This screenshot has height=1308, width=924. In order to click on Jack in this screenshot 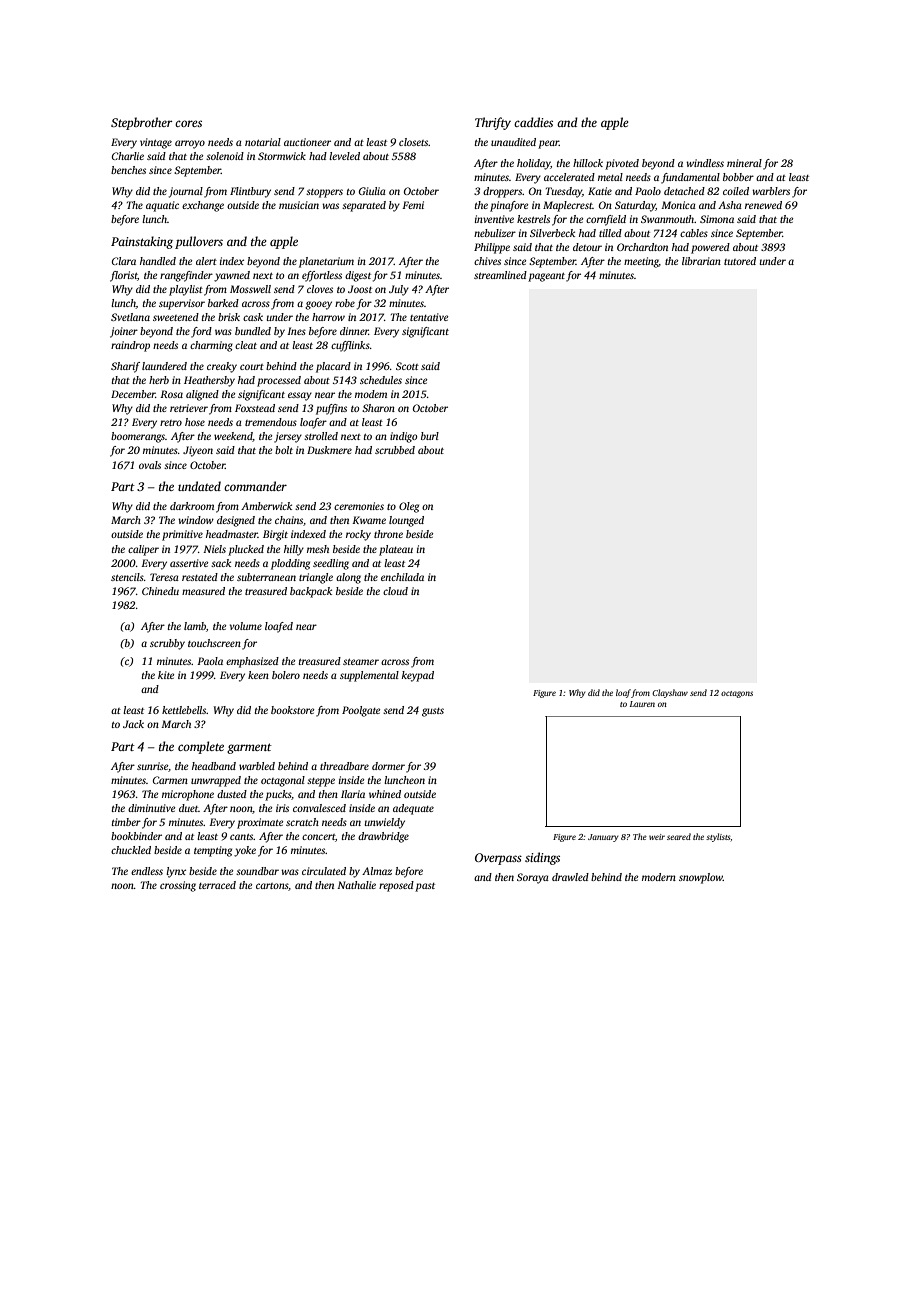, I will do `click(133, 724)`.
